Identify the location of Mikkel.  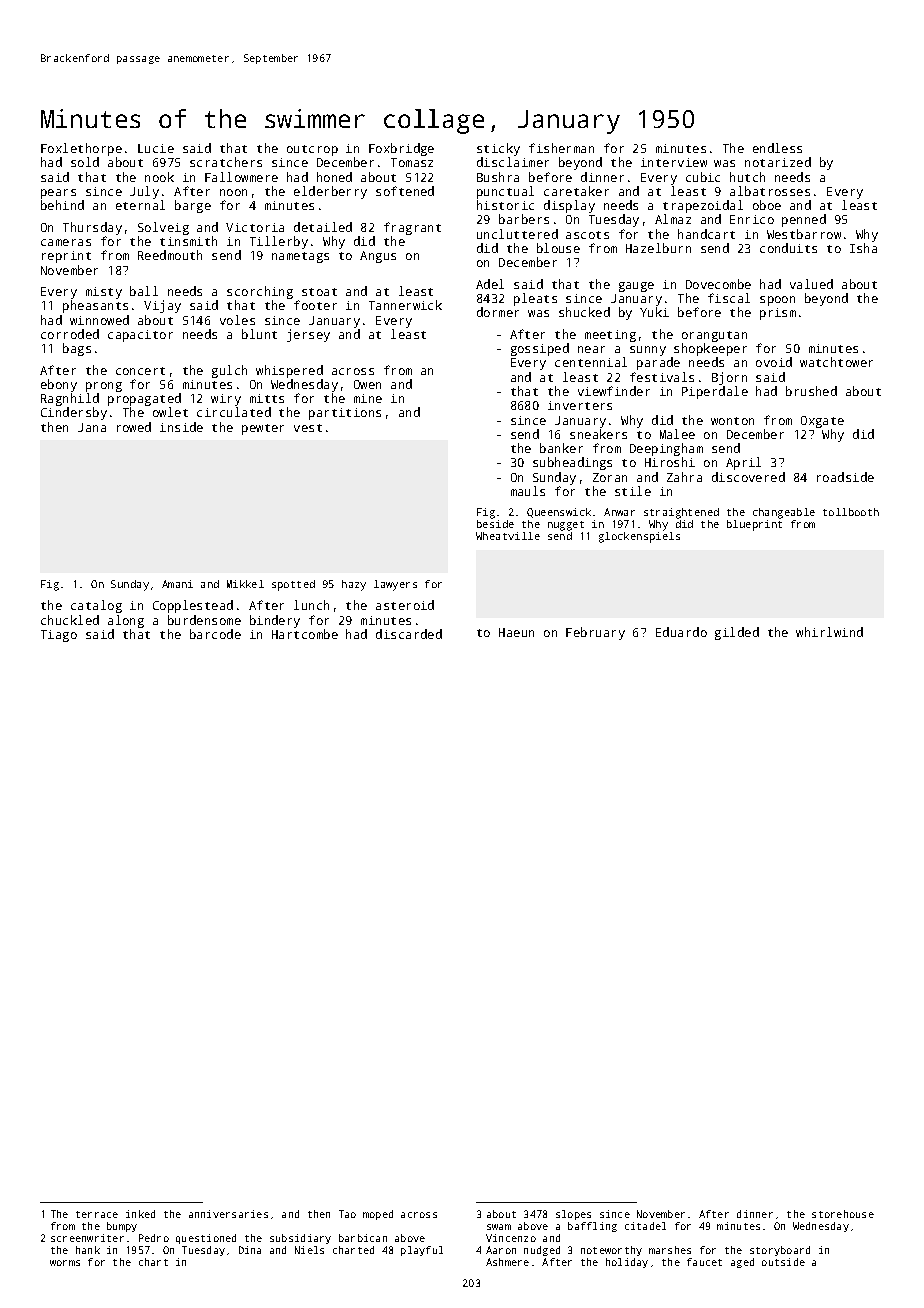
(245, 584).
